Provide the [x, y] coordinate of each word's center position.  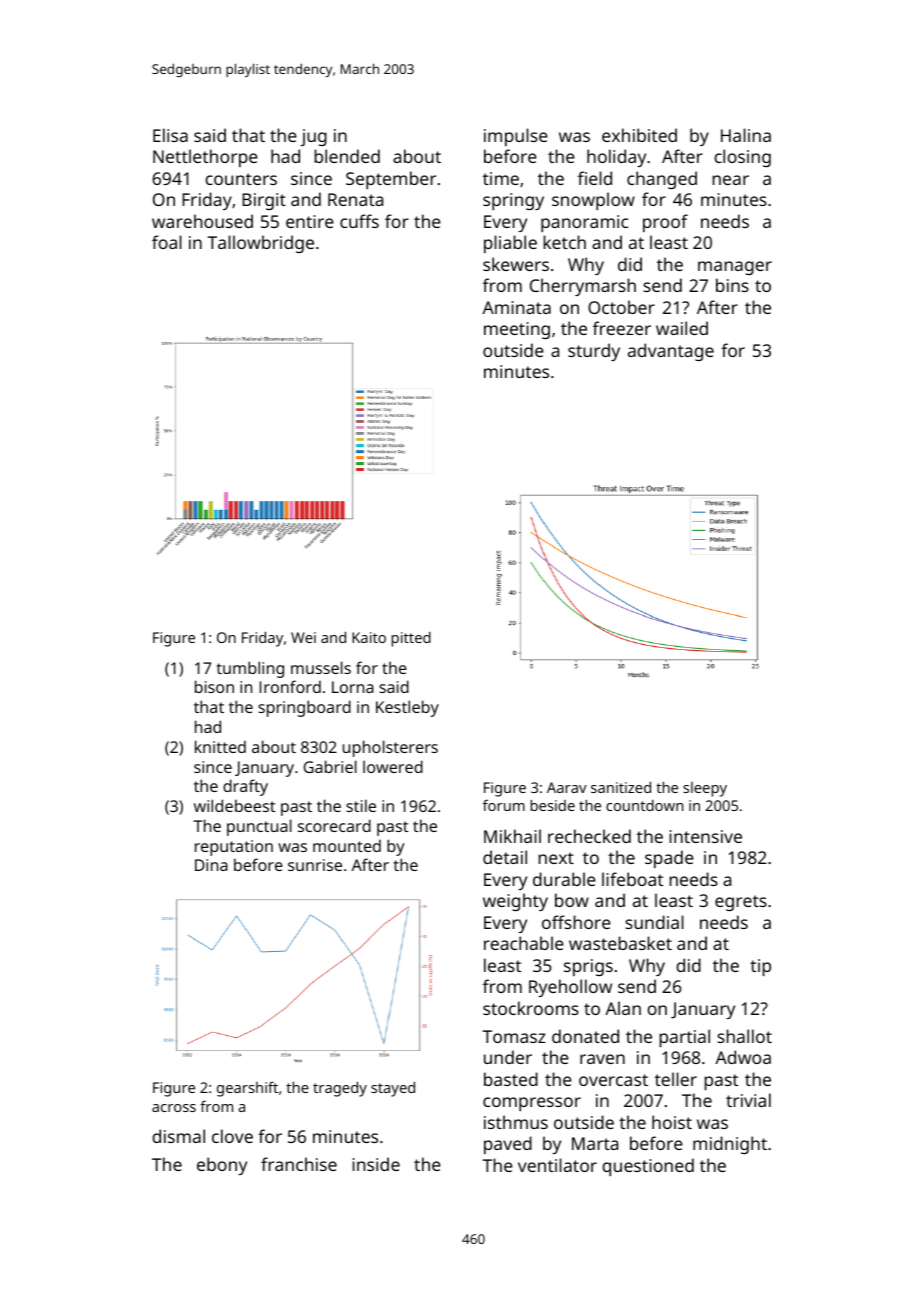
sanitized [621, 787]
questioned [648, 1167]
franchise [299, 1164]
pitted [411, 639]
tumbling [250, 669]
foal [167, 242]
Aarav [567, 787]
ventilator [557, 1165]
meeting [517, 330]
